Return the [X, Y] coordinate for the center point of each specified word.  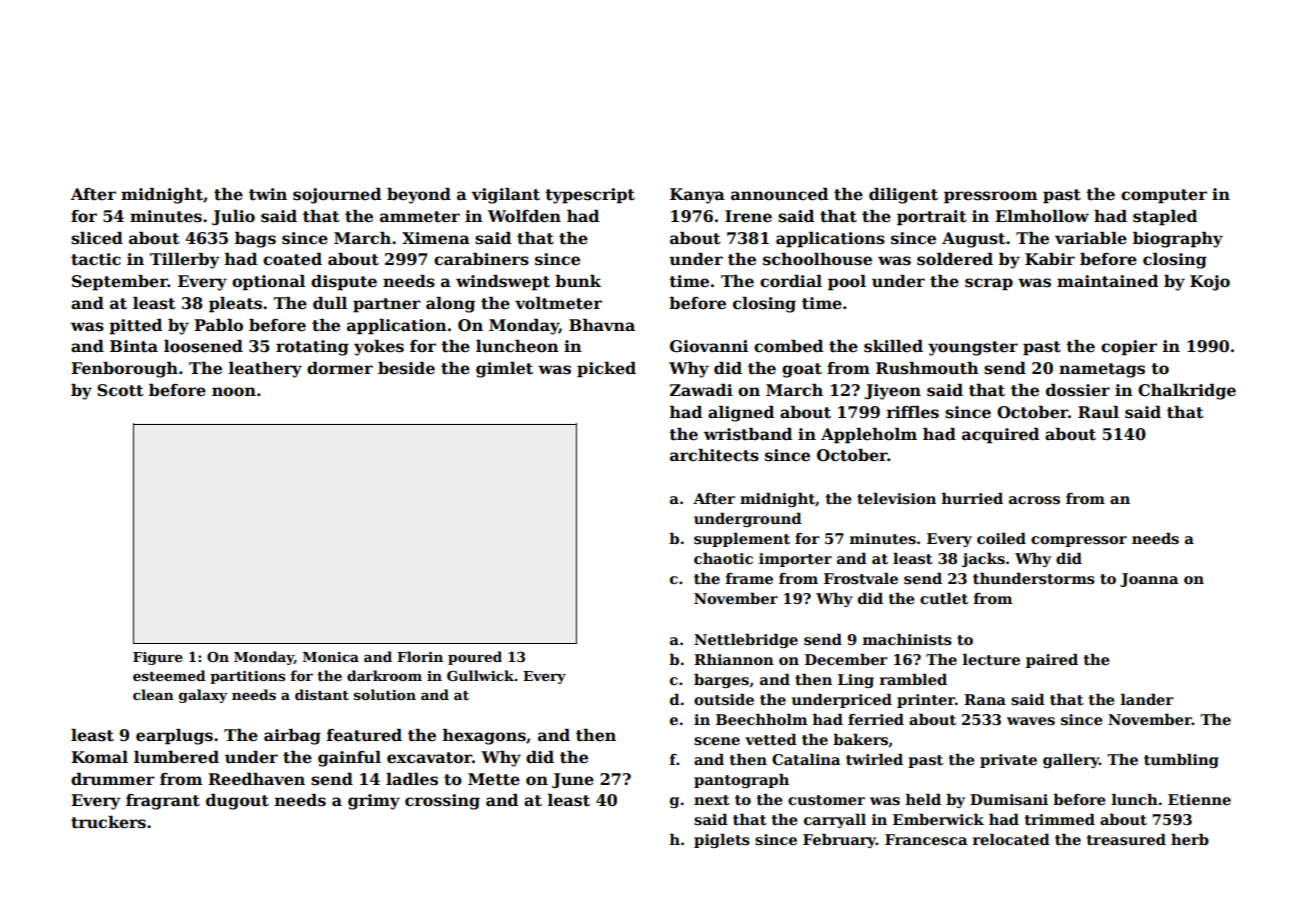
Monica [331, 657]
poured [475, 658]
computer [1164, 196]
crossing [442, 802]
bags [255, 240]
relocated [1011, 839]
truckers [108, 822]
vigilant [505, 196]
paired [1052, 661]
